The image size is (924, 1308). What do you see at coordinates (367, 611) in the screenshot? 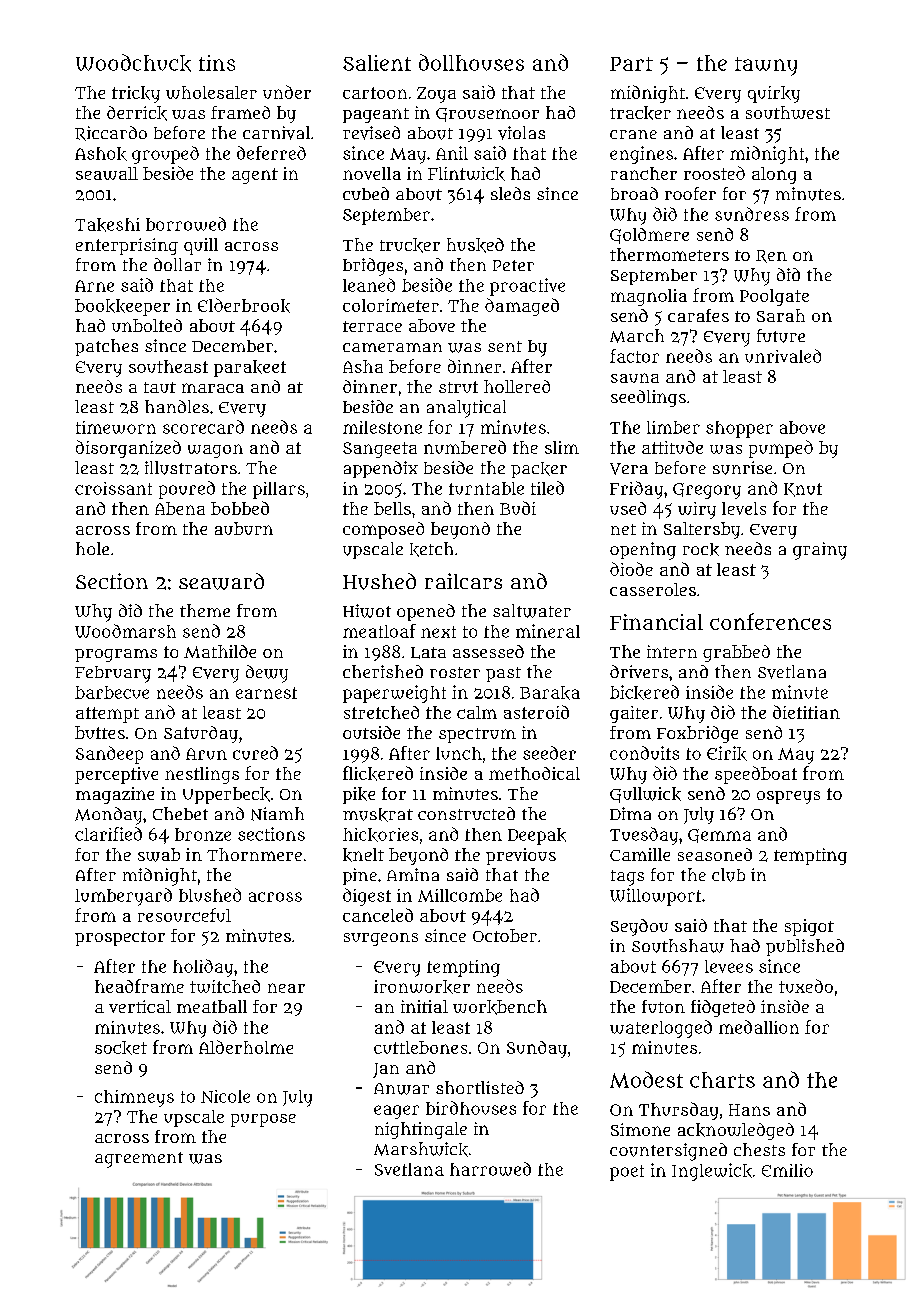
I see `Hiwot` at bounding box center [367, 611].
